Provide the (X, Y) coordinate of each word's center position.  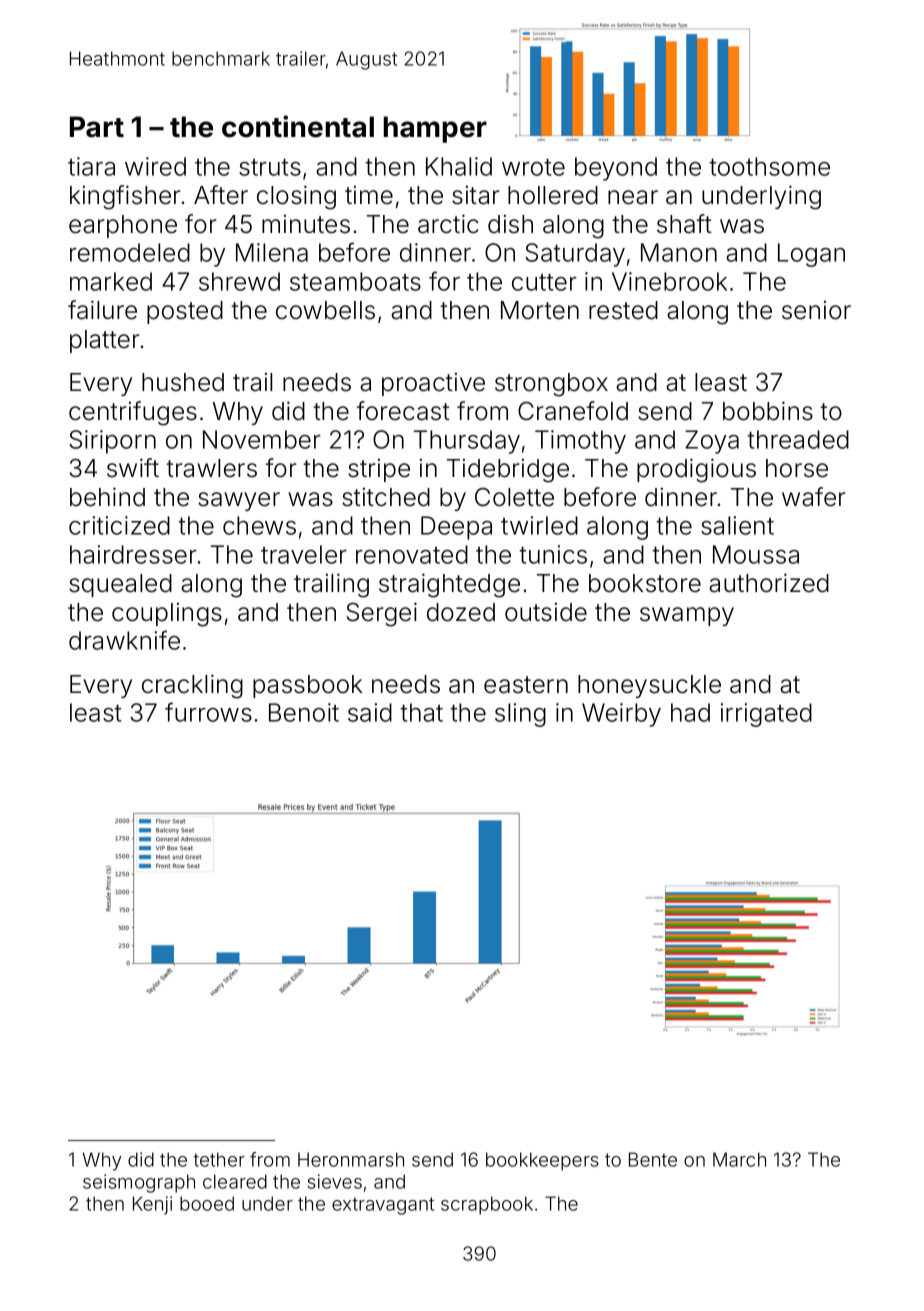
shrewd (239, 281)
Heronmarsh (351, 1159)
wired (155, 166)
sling (520, 715)
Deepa (456, 528)
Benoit (304, 712)
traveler (304, 554)
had (690, 712)
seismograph (139, 1183)
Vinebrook (669, 281)
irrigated (766, 715)
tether (219, 1159)
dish (510, 224)
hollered (553, 195)
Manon (679, 252)
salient (737, 525)
